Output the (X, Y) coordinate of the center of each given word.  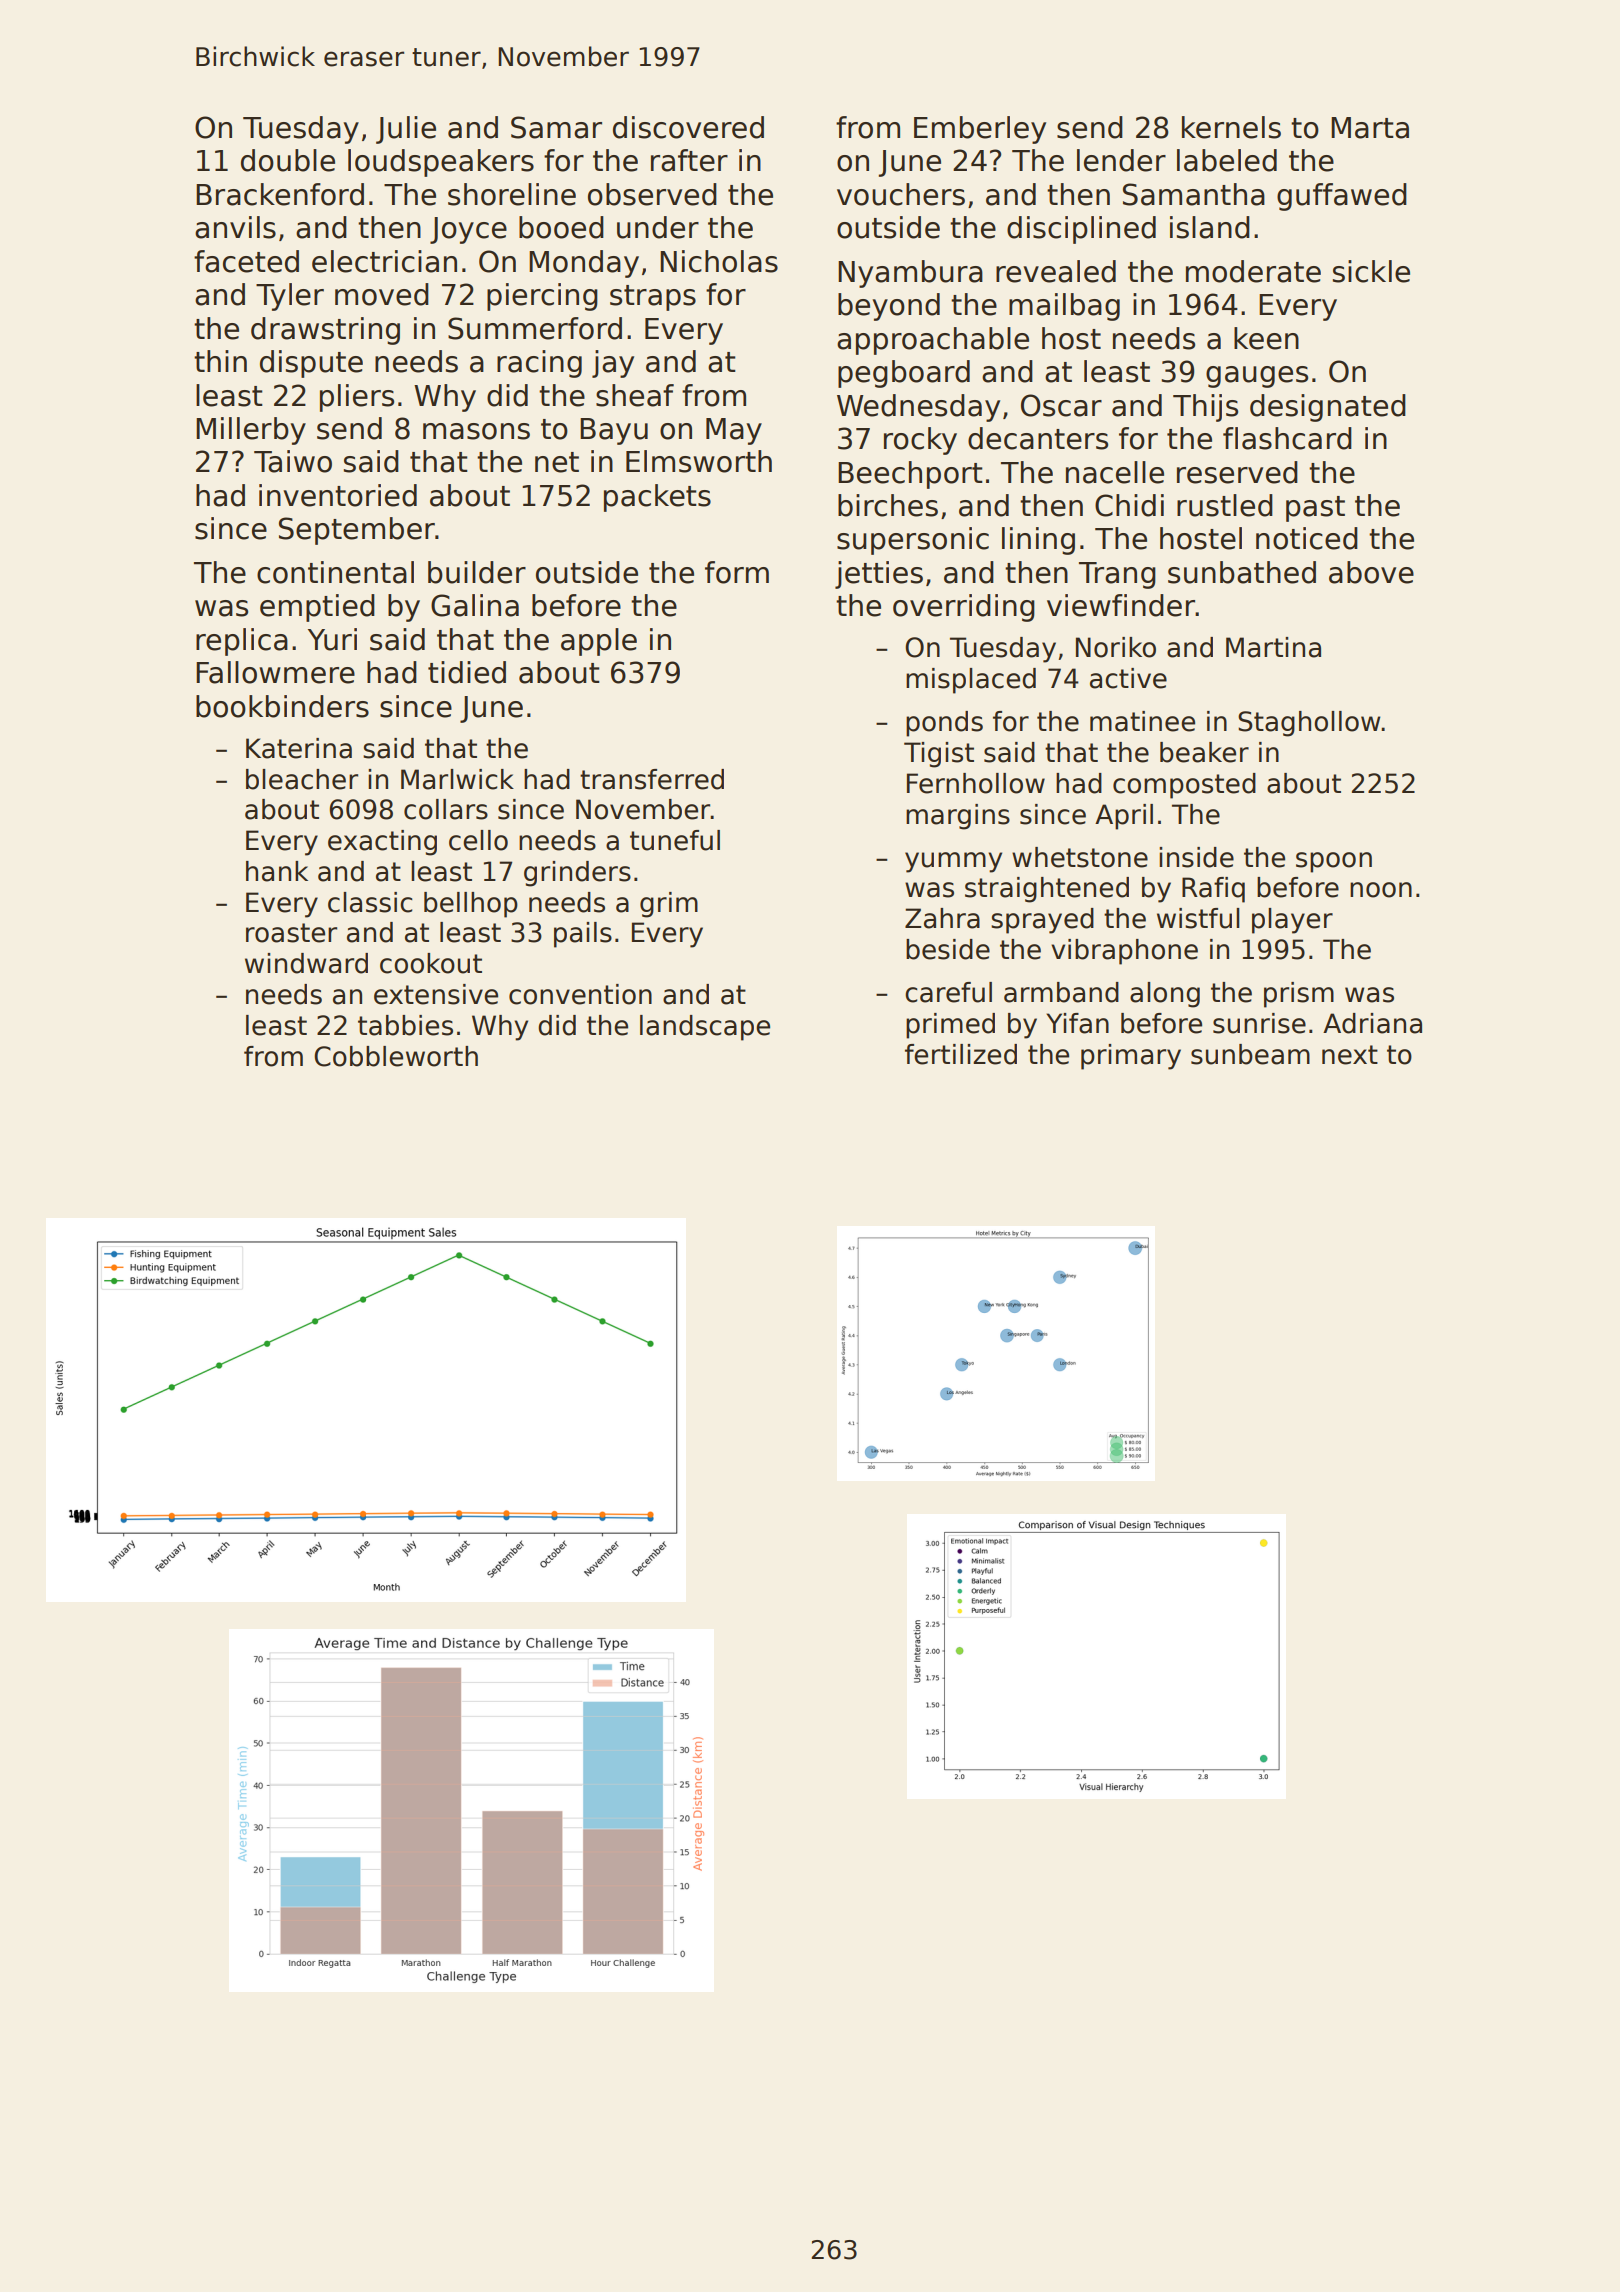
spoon (1334, 862)
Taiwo (293, 461)
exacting (382, 843)
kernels (1231, 127)
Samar (556, 127)
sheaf (635, 395)
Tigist (939, 755)
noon (1381, 890)
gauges (1257, 377)
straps (653, 298)
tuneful (675, 840)
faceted (246, 261)
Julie (406, 130)
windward (306, 963)
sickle (1371, 271)
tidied (467, 672)
